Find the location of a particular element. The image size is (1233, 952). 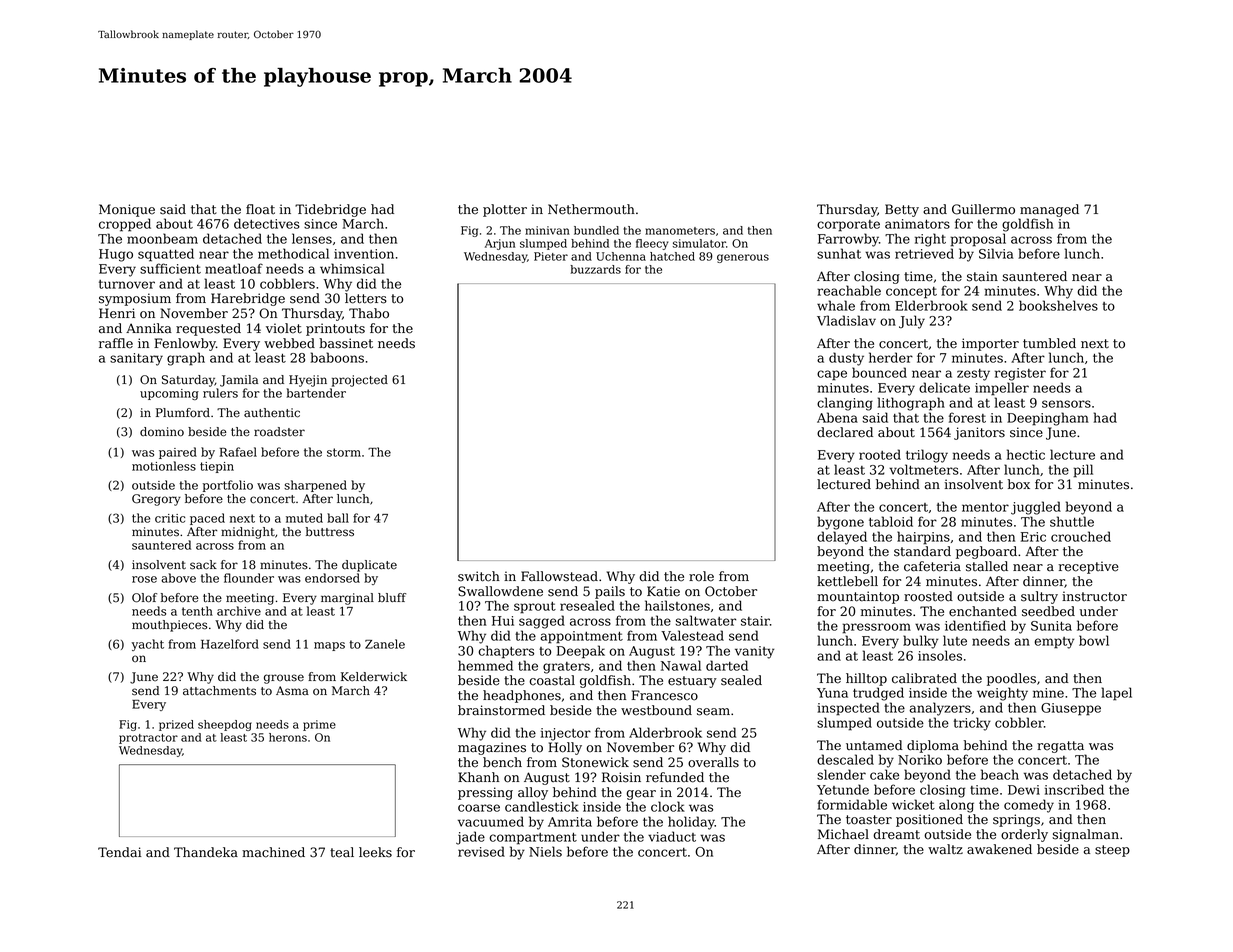

managed is located at coordinates (1049, 210).
